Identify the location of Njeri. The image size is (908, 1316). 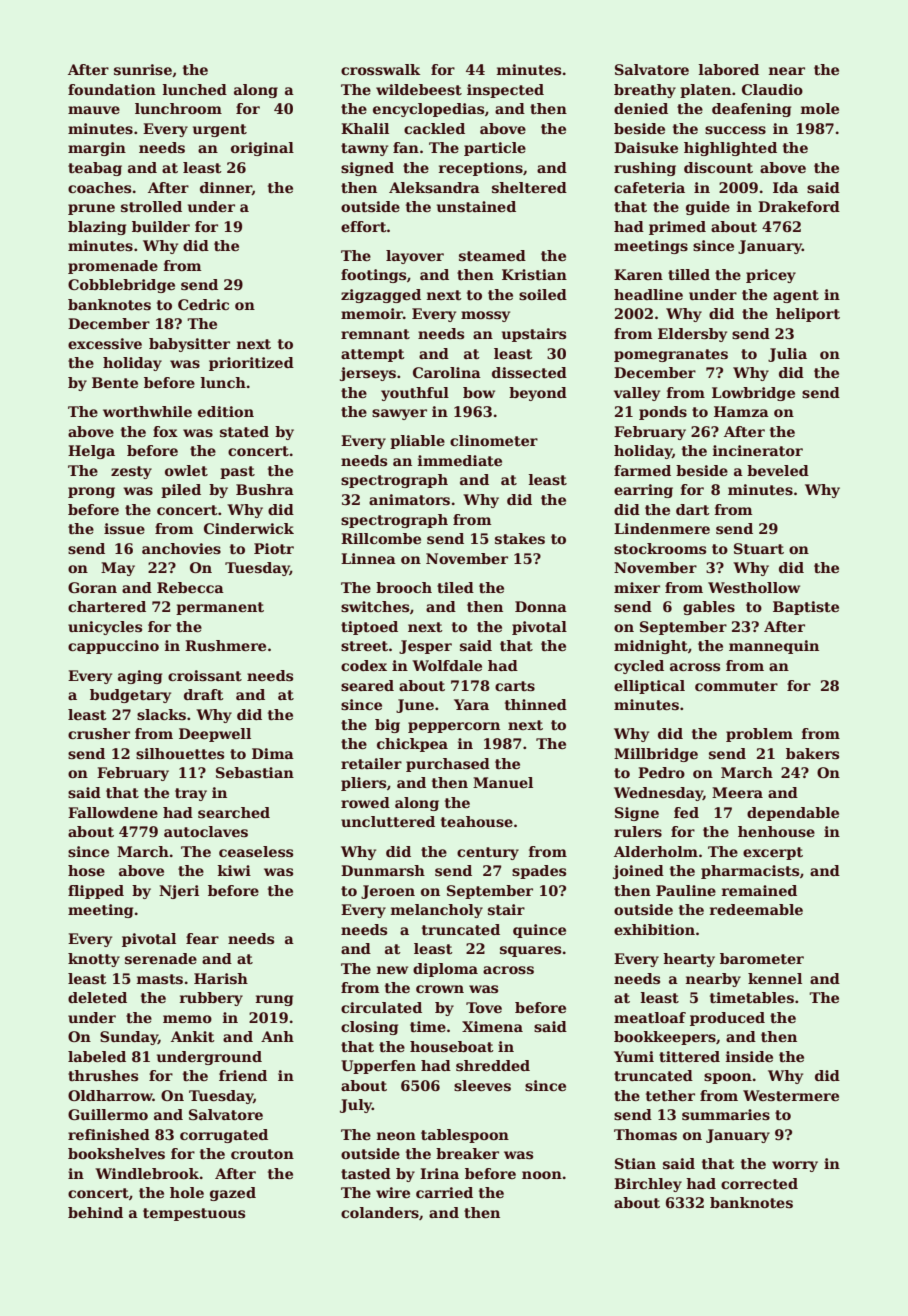
(179, 892).
